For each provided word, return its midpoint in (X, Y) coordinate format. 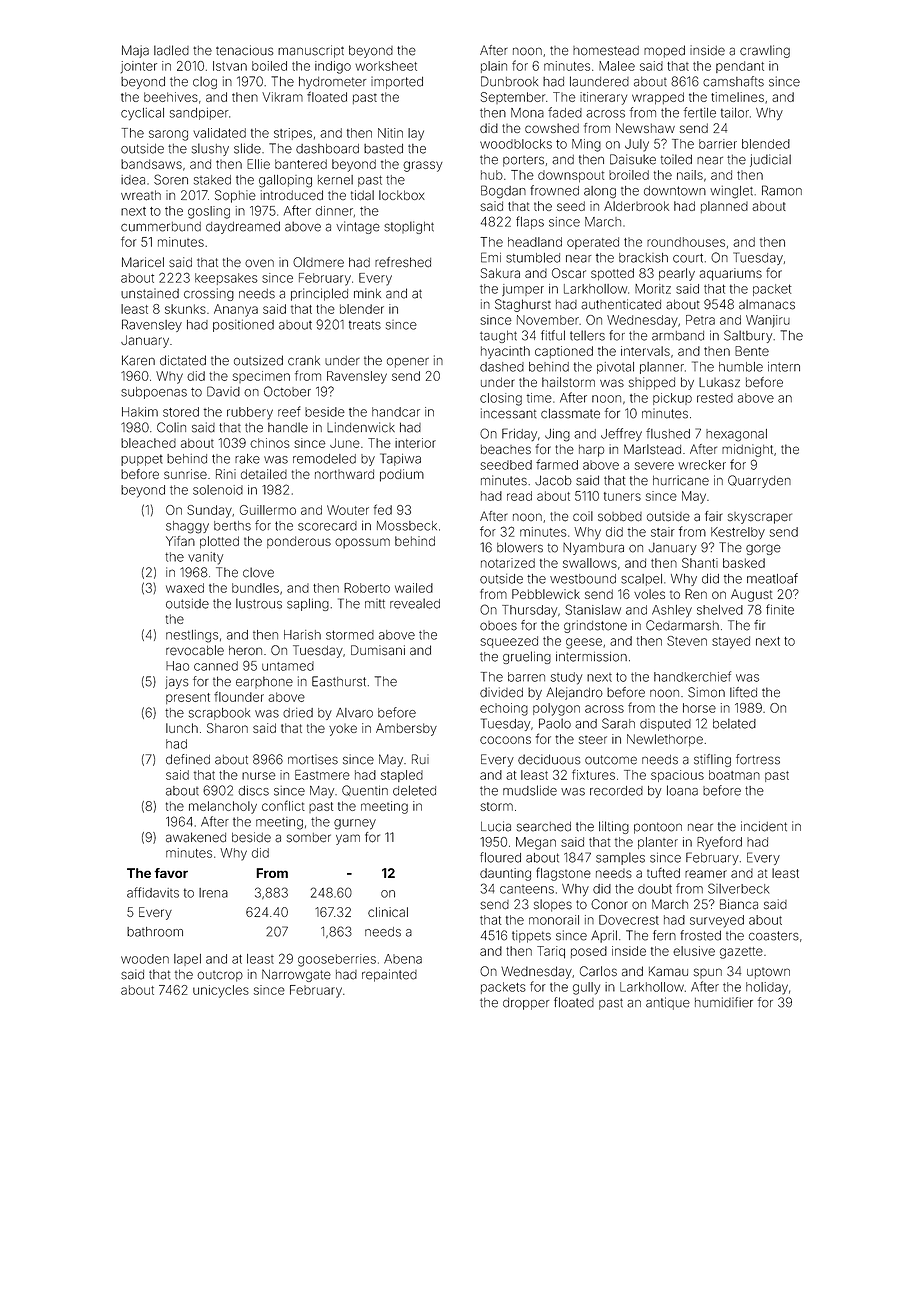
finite (780, 609)
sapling (308, 604)
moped (664, 51)
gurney (355, 824)
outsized (258, 360)
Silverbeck (738, 888)
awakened (196, 837)
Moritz (653, 289)
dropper (526, 1004)
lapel (187, 960)
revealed (415, 603)
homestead (606, 51)
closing (501, 399)
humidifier (724, 1002)
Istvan (230, 66)
